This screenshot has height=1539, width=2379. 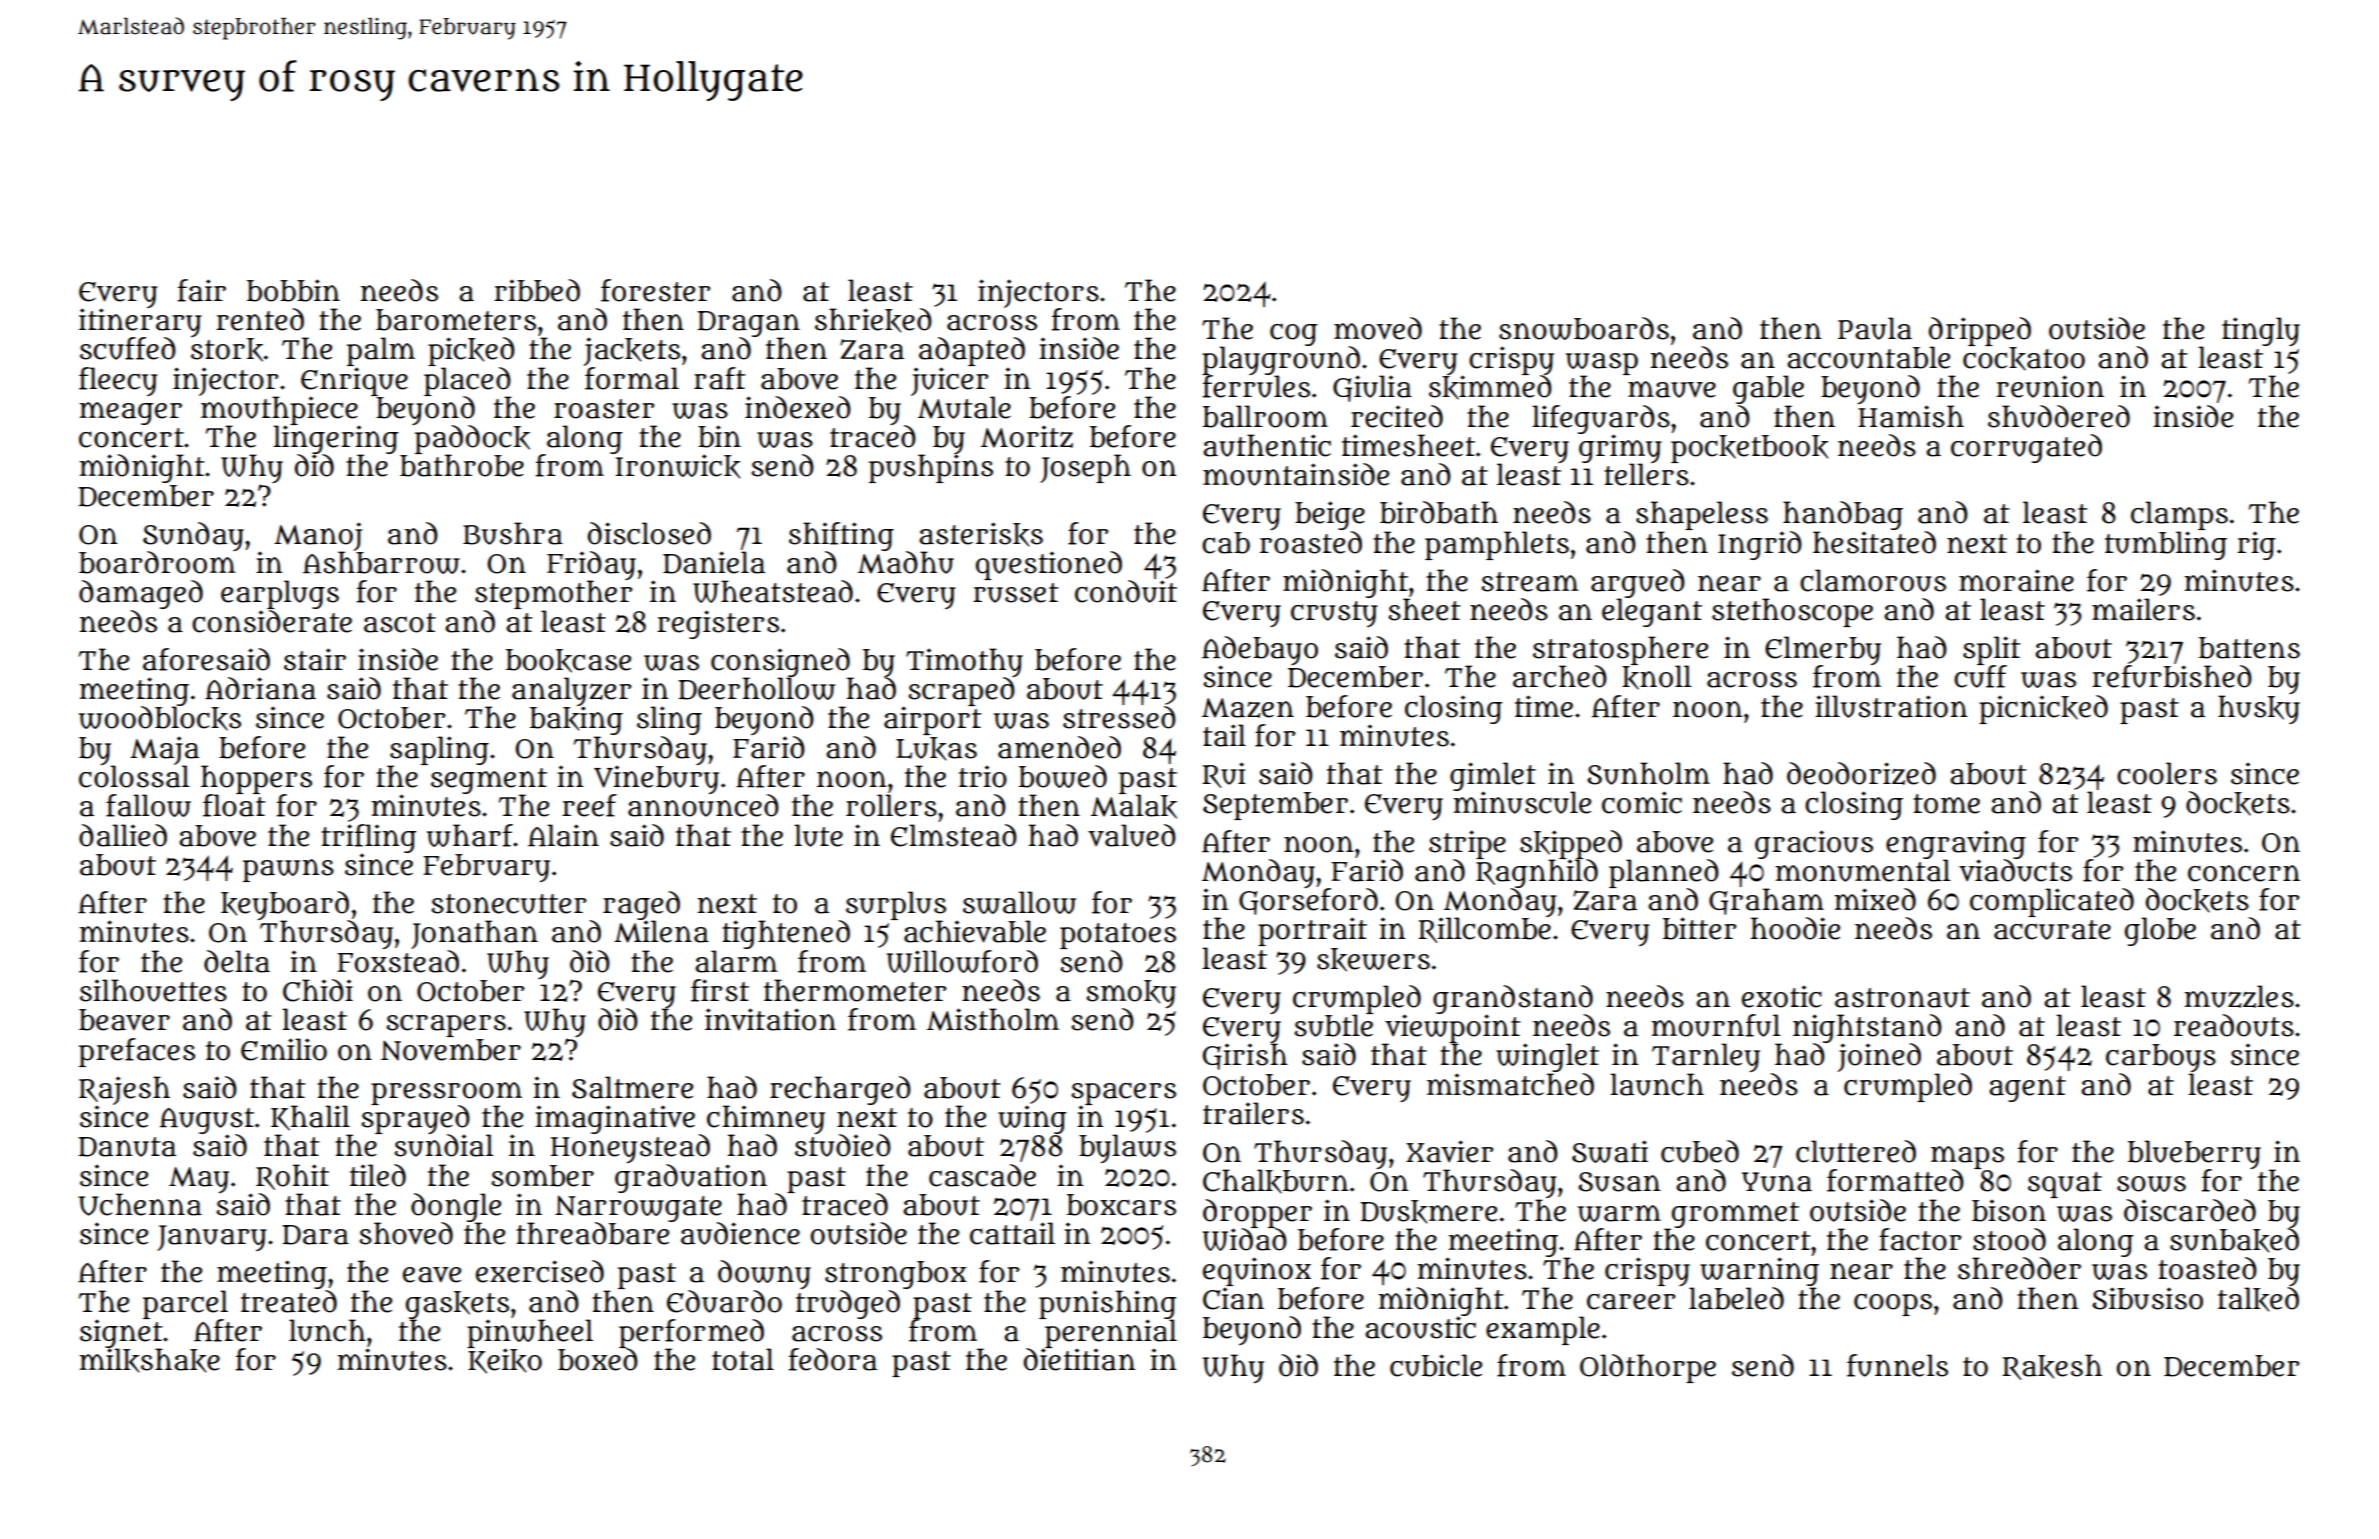 I want to click on Rajesh, so click(x=124, y=1090).
